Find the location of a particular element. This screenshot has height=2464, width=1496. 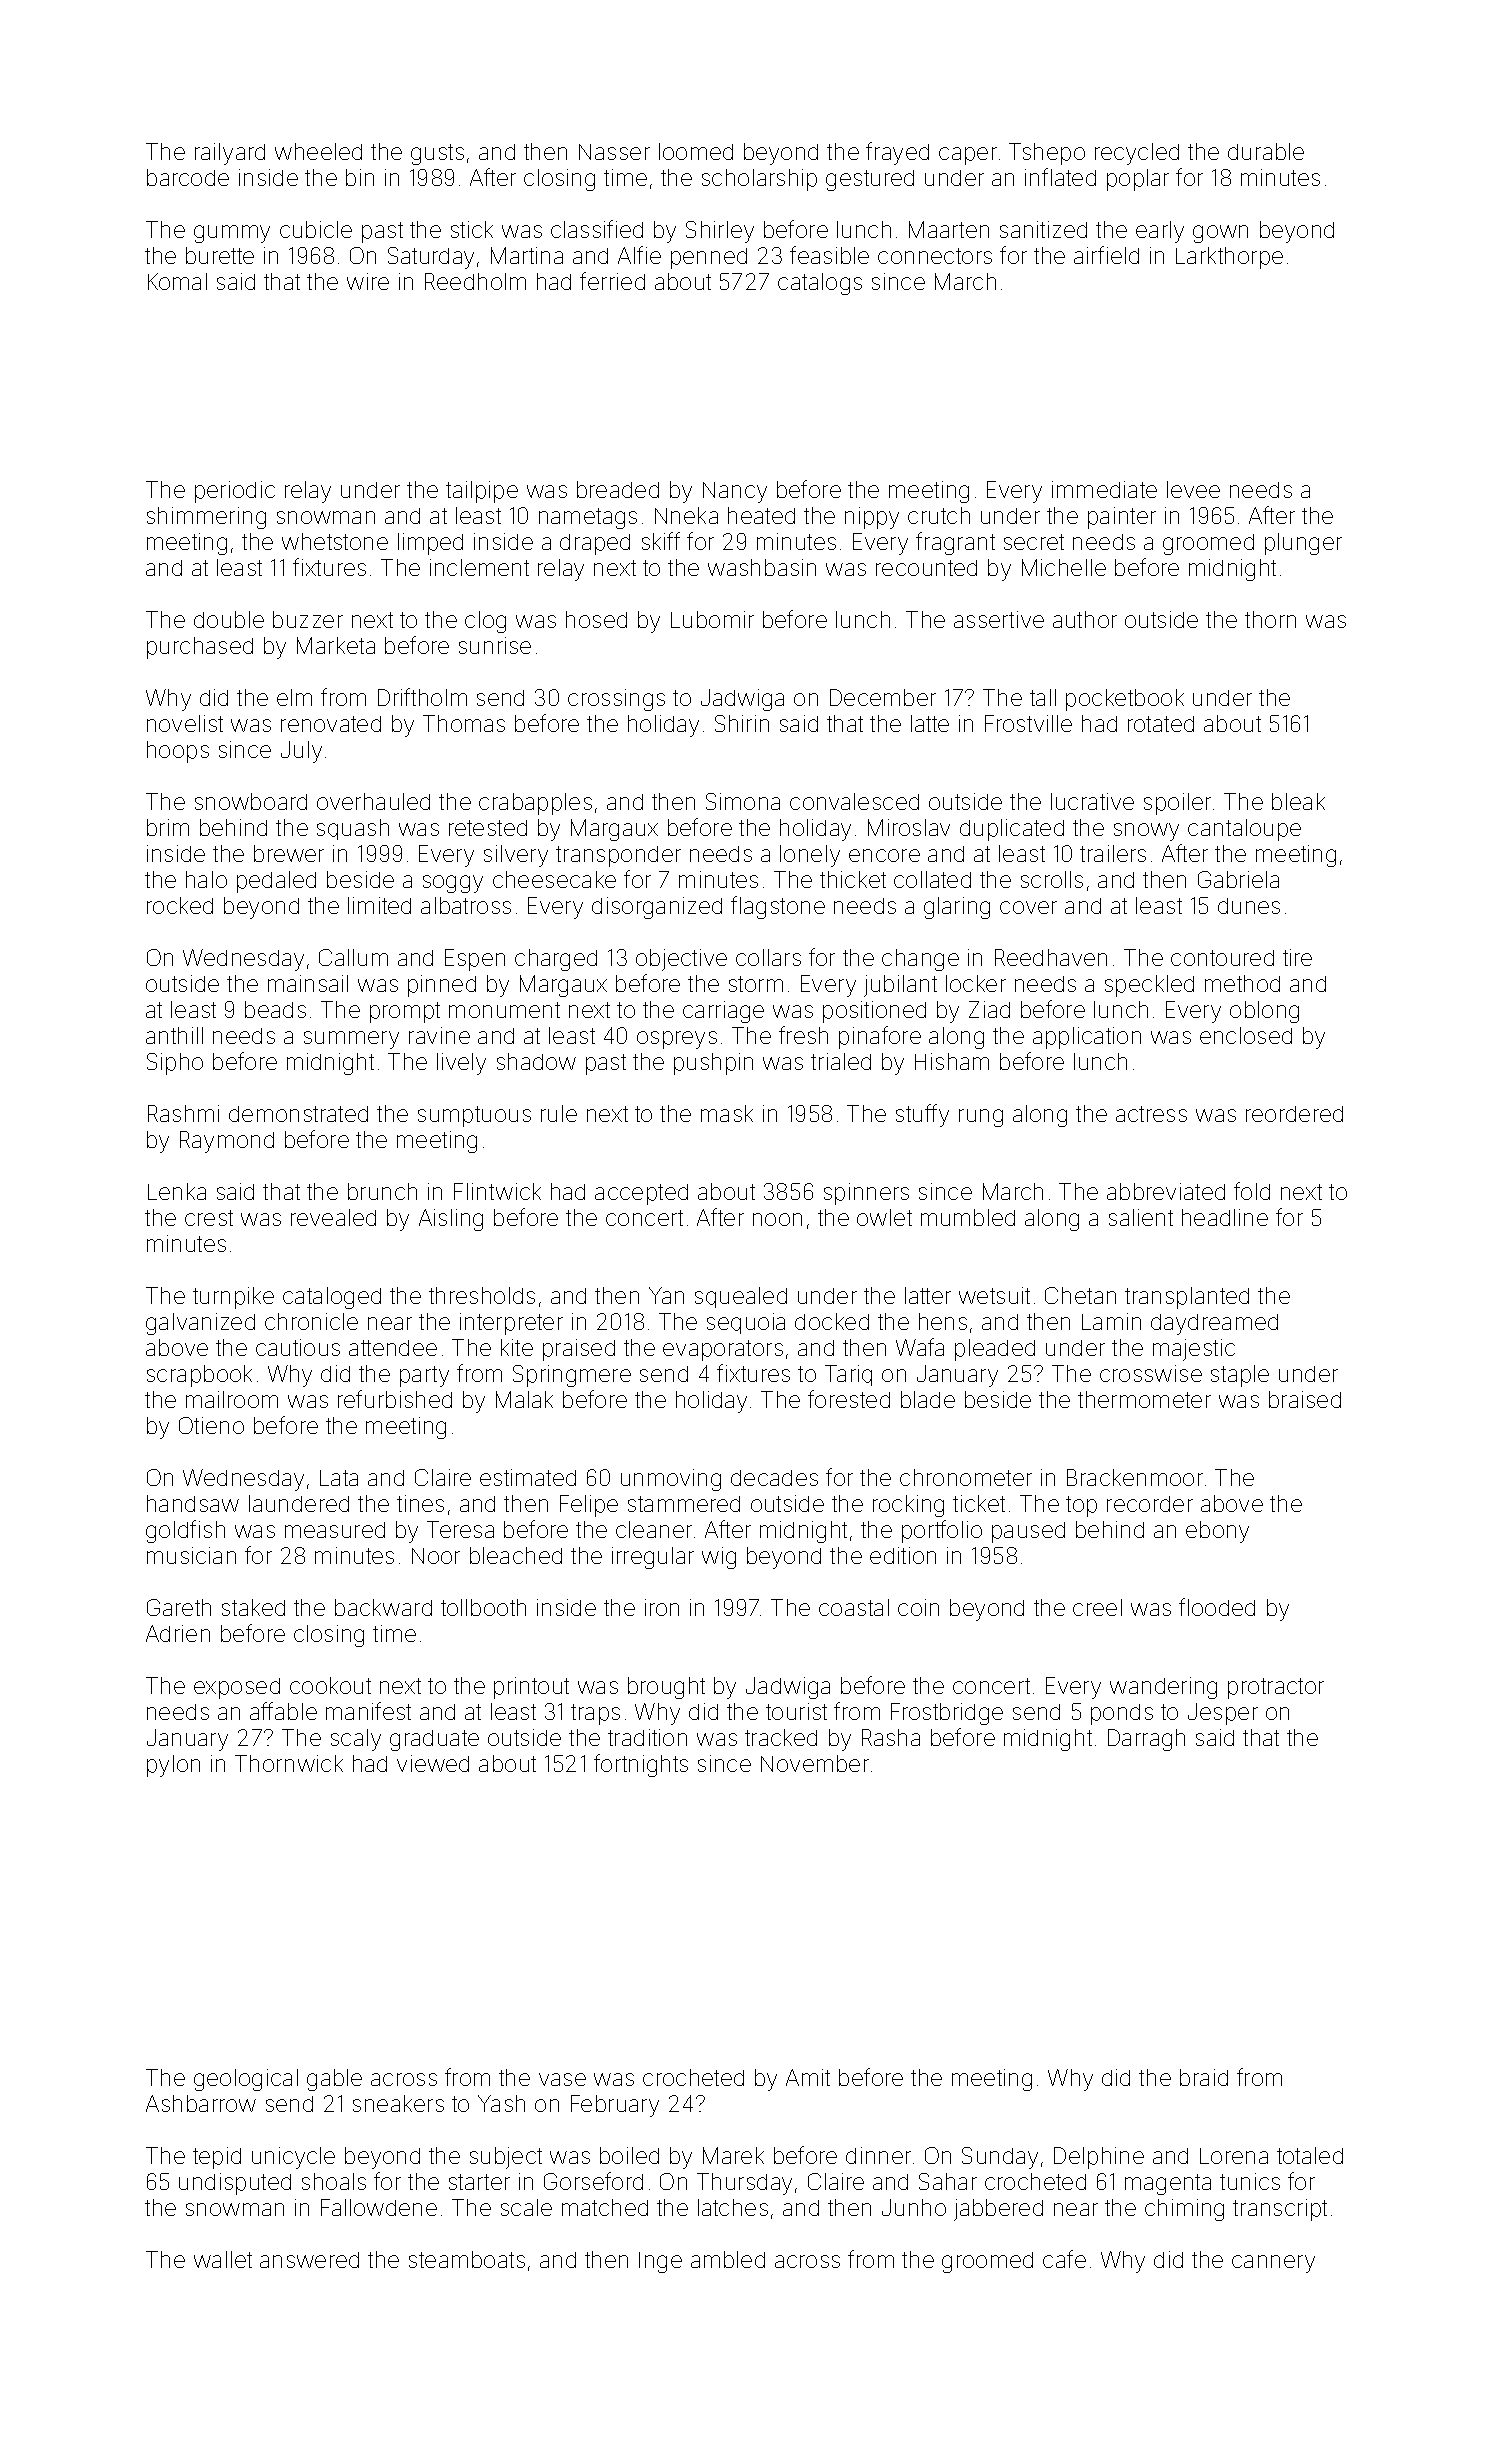

gable is located at coordinates (334, 2080).
